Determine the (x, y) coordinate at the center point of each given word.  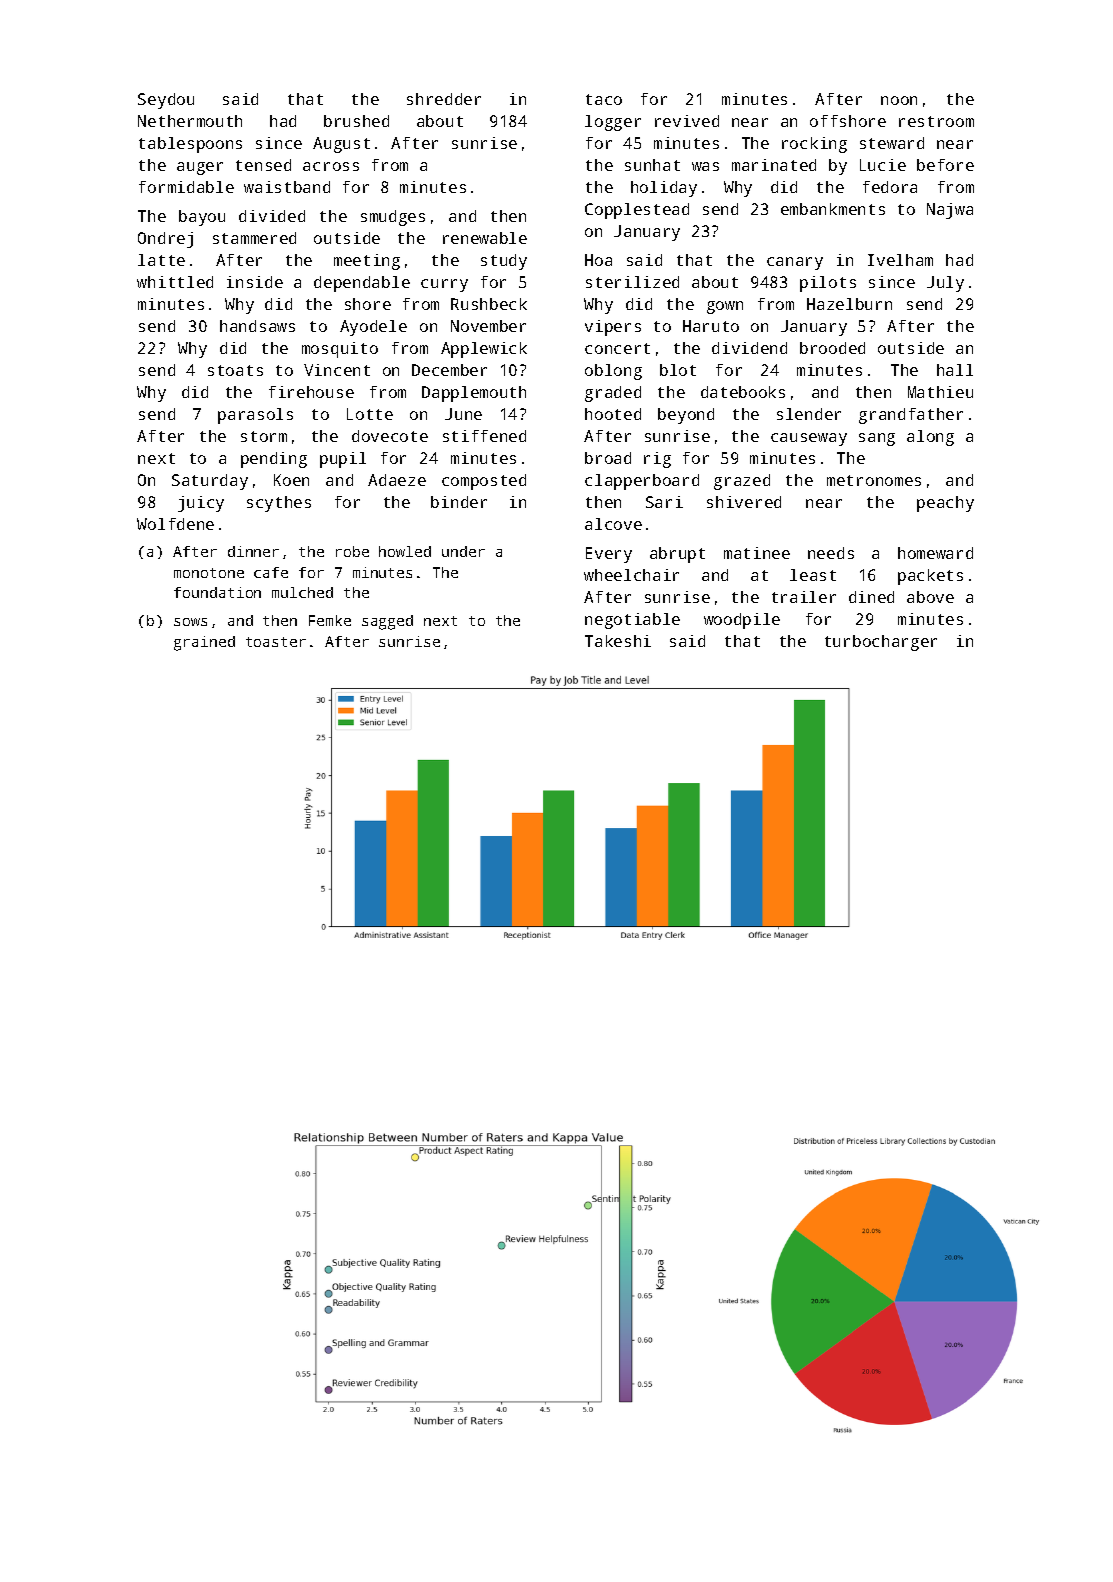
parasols (255, 416)
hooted (613, 414)
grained (204, 643)
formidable (186, 187)
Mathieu (940, 392)
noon (899, 100)
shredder (444, 99)
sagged (387, 622)
